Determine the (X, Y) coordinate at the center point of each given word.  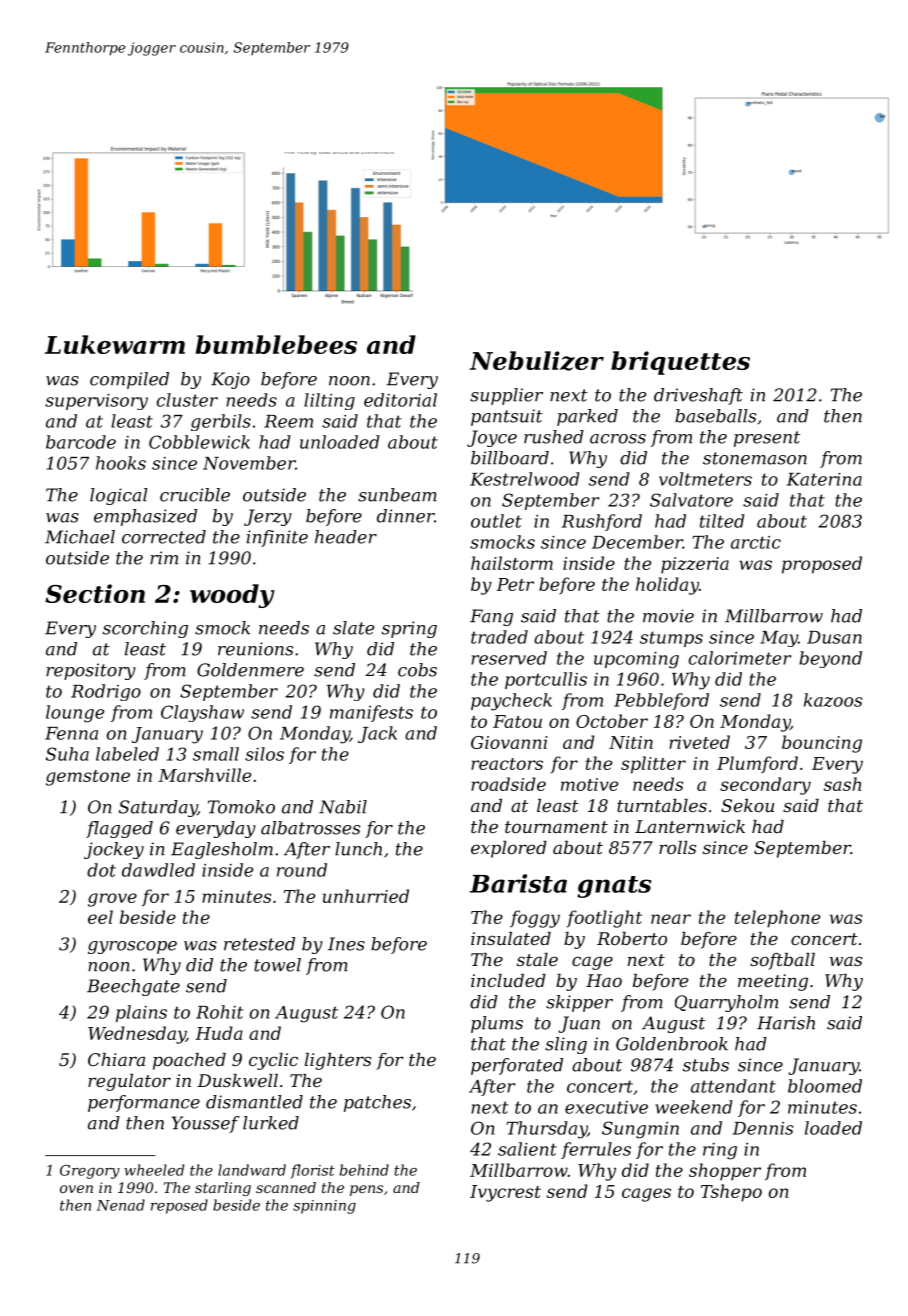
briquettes (680, 363)
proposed (822, 565)
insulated (511, 938)
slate (353, 628)
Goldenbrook (672, 1044)
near (671, 919)
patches (377, 1103)
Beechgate (133, 987)
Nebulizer (537, 361)
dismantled (254, 1102)
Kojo (230, 380)
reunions (255, 649)
